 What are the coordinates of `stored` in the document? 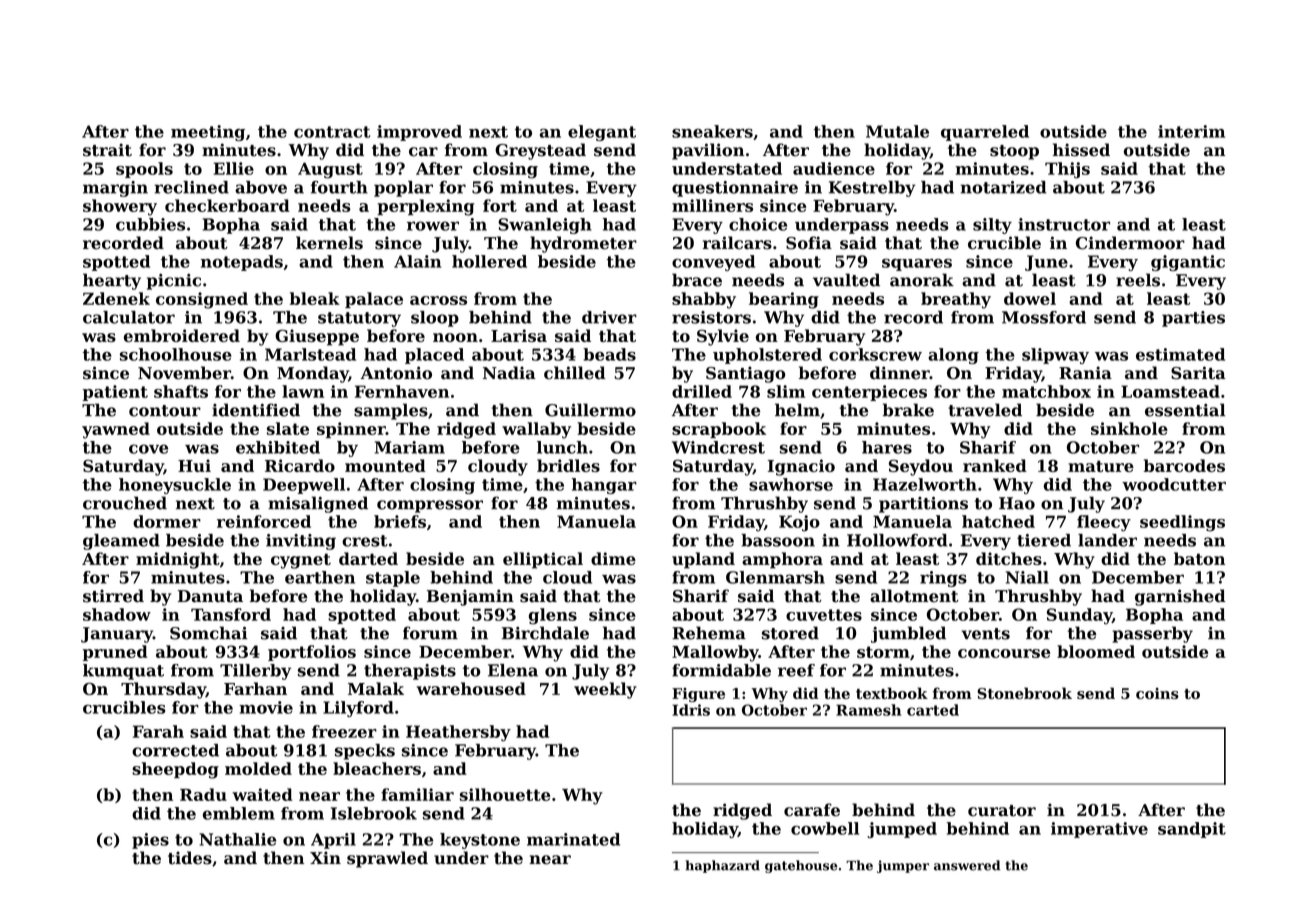 It's located at (790, 633).
